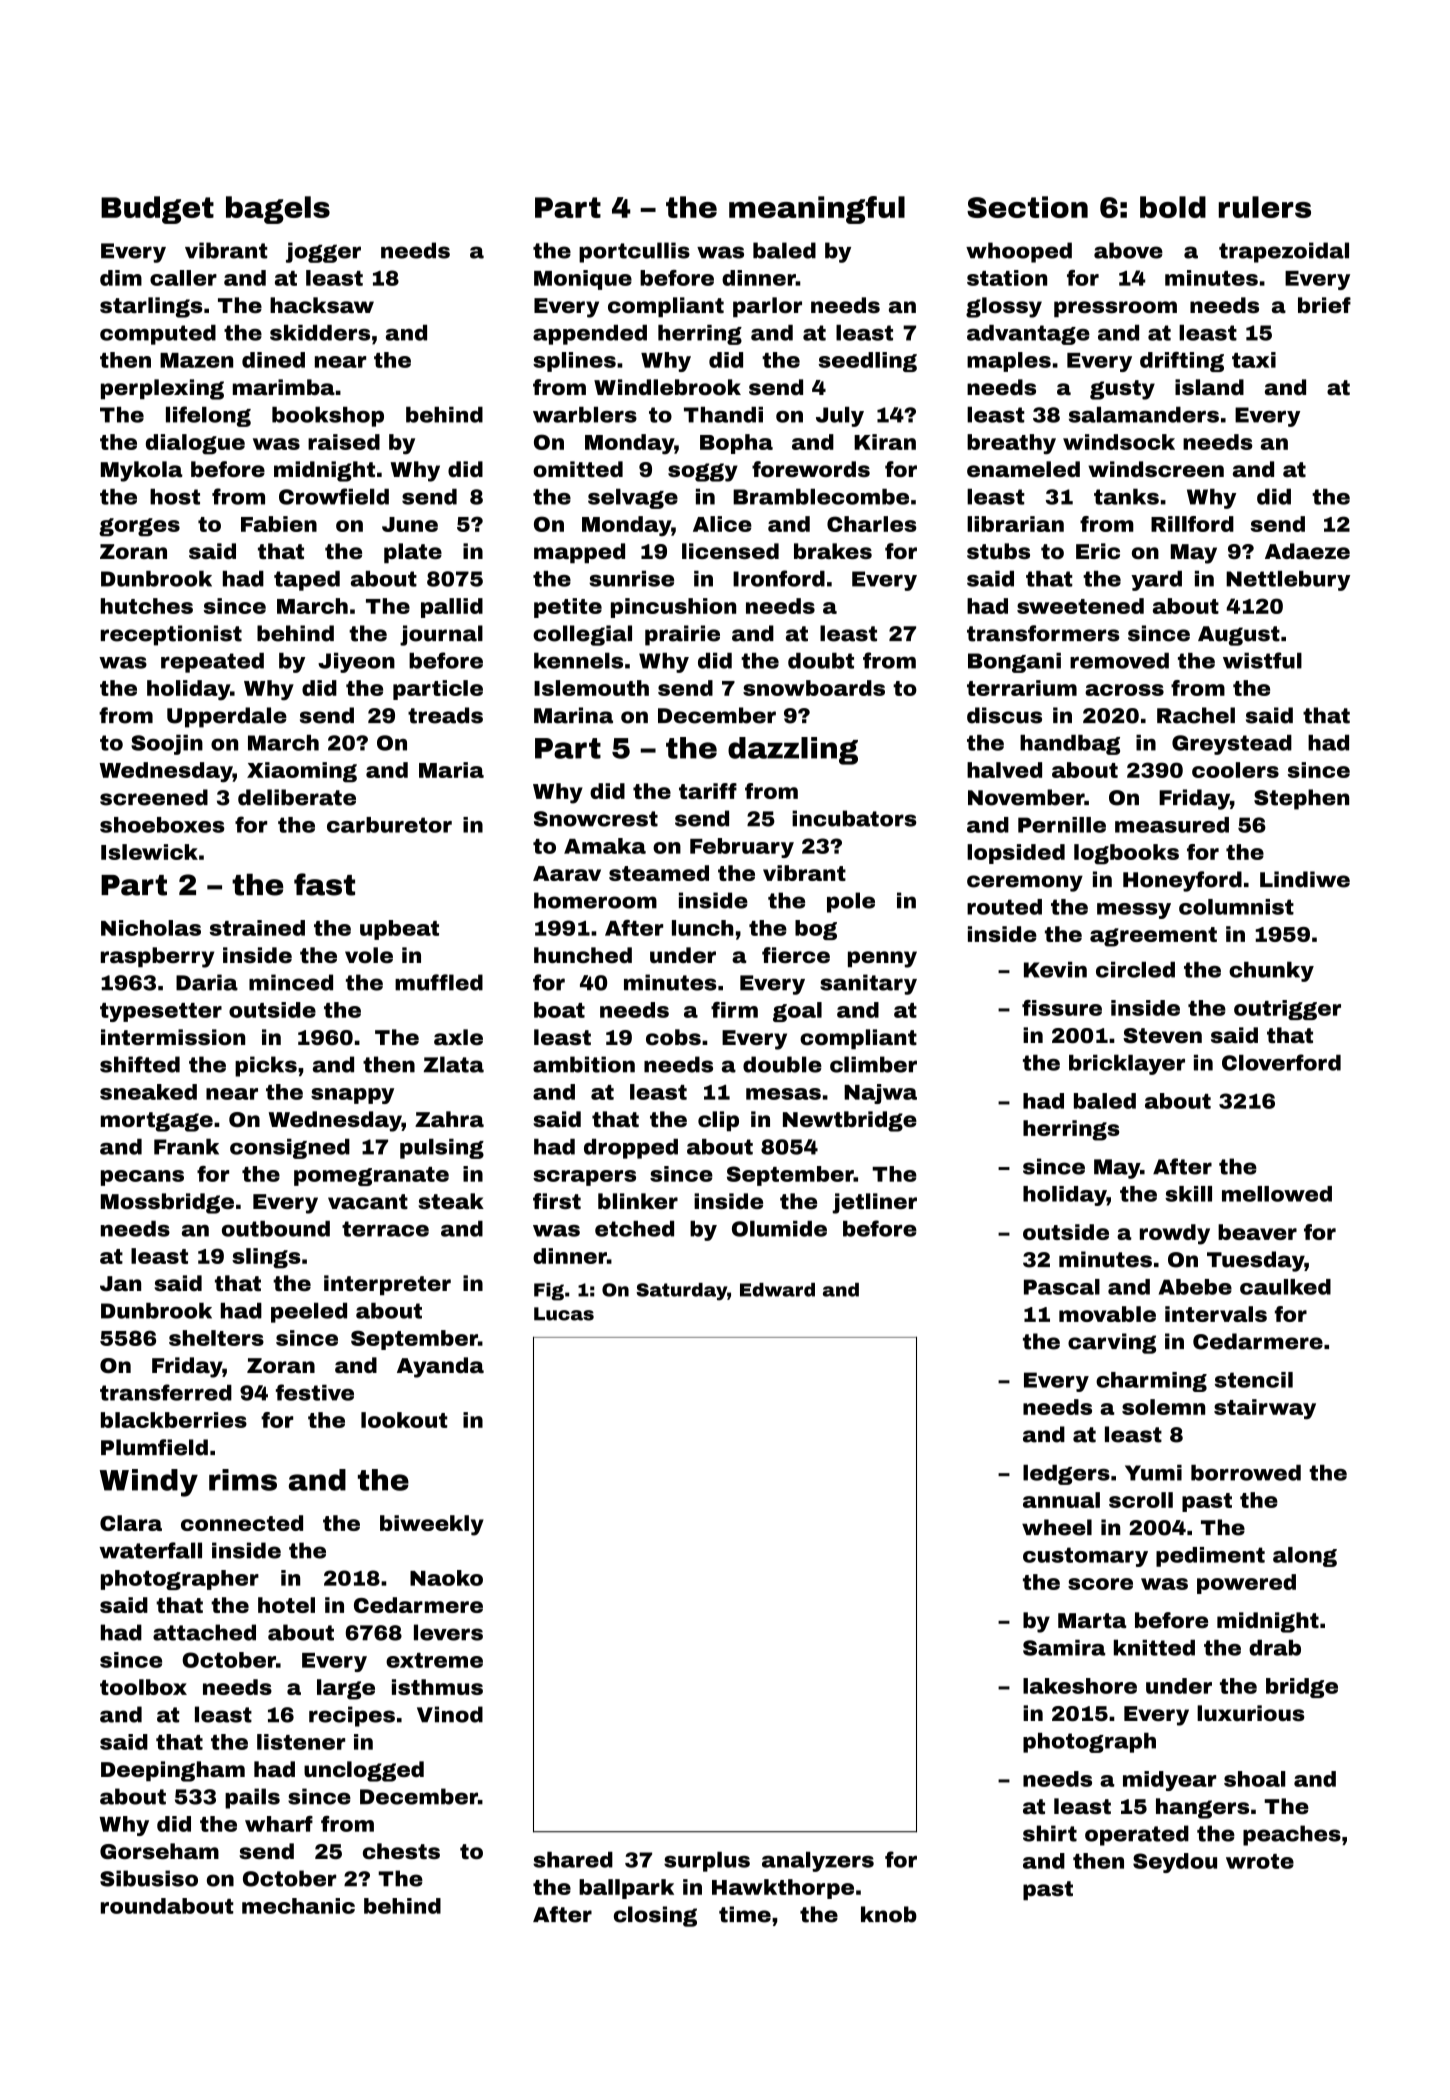 Image resolution: width=1450 pixels, height=2100 pixels. What do you see at coordinates (173, 1771) in the screenshot?
I see `Deepingham` at bounding box center [173, 1771].
